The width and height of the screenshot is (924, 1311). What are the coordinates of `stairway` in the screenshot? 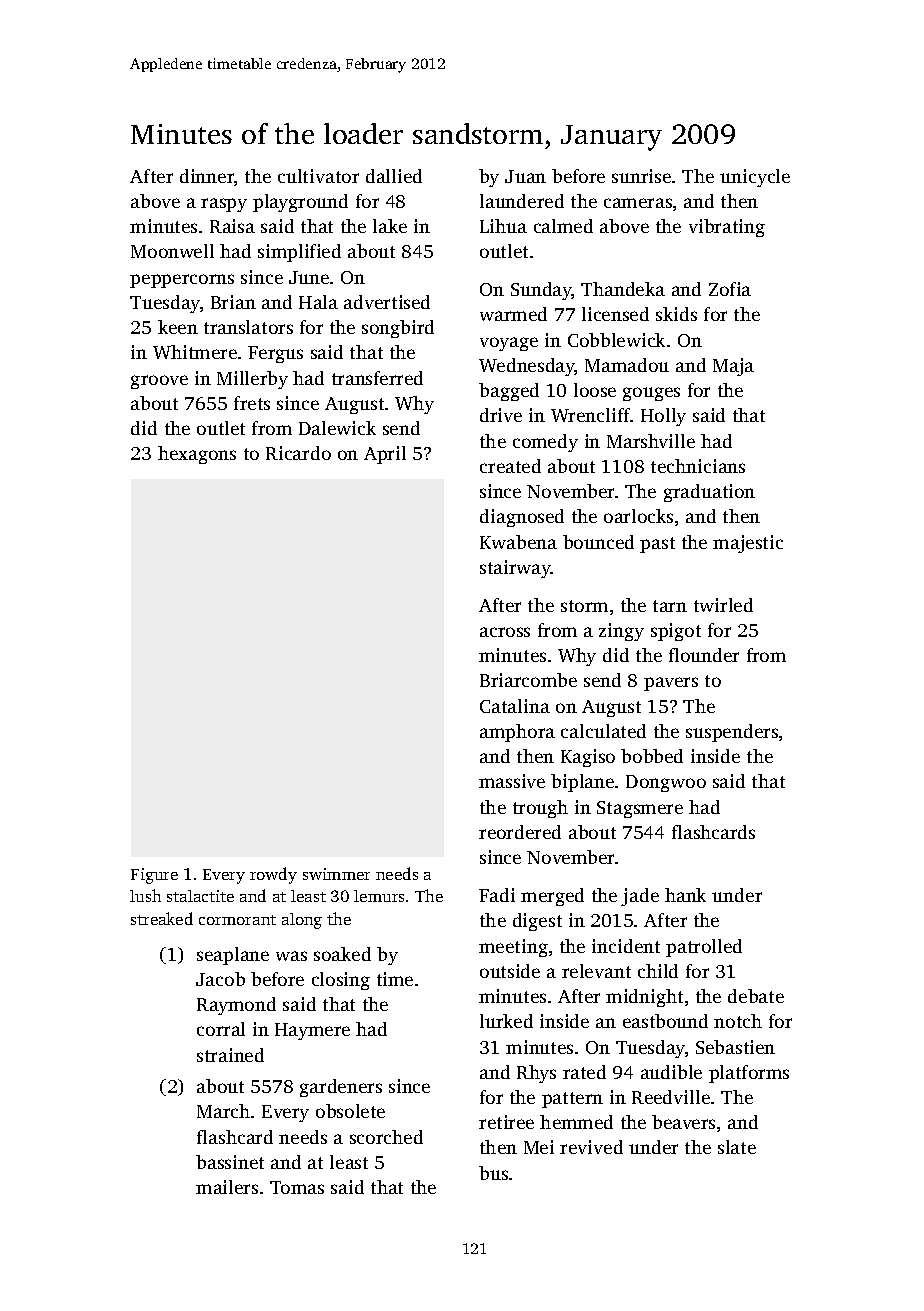 It's located at (515, 569).
